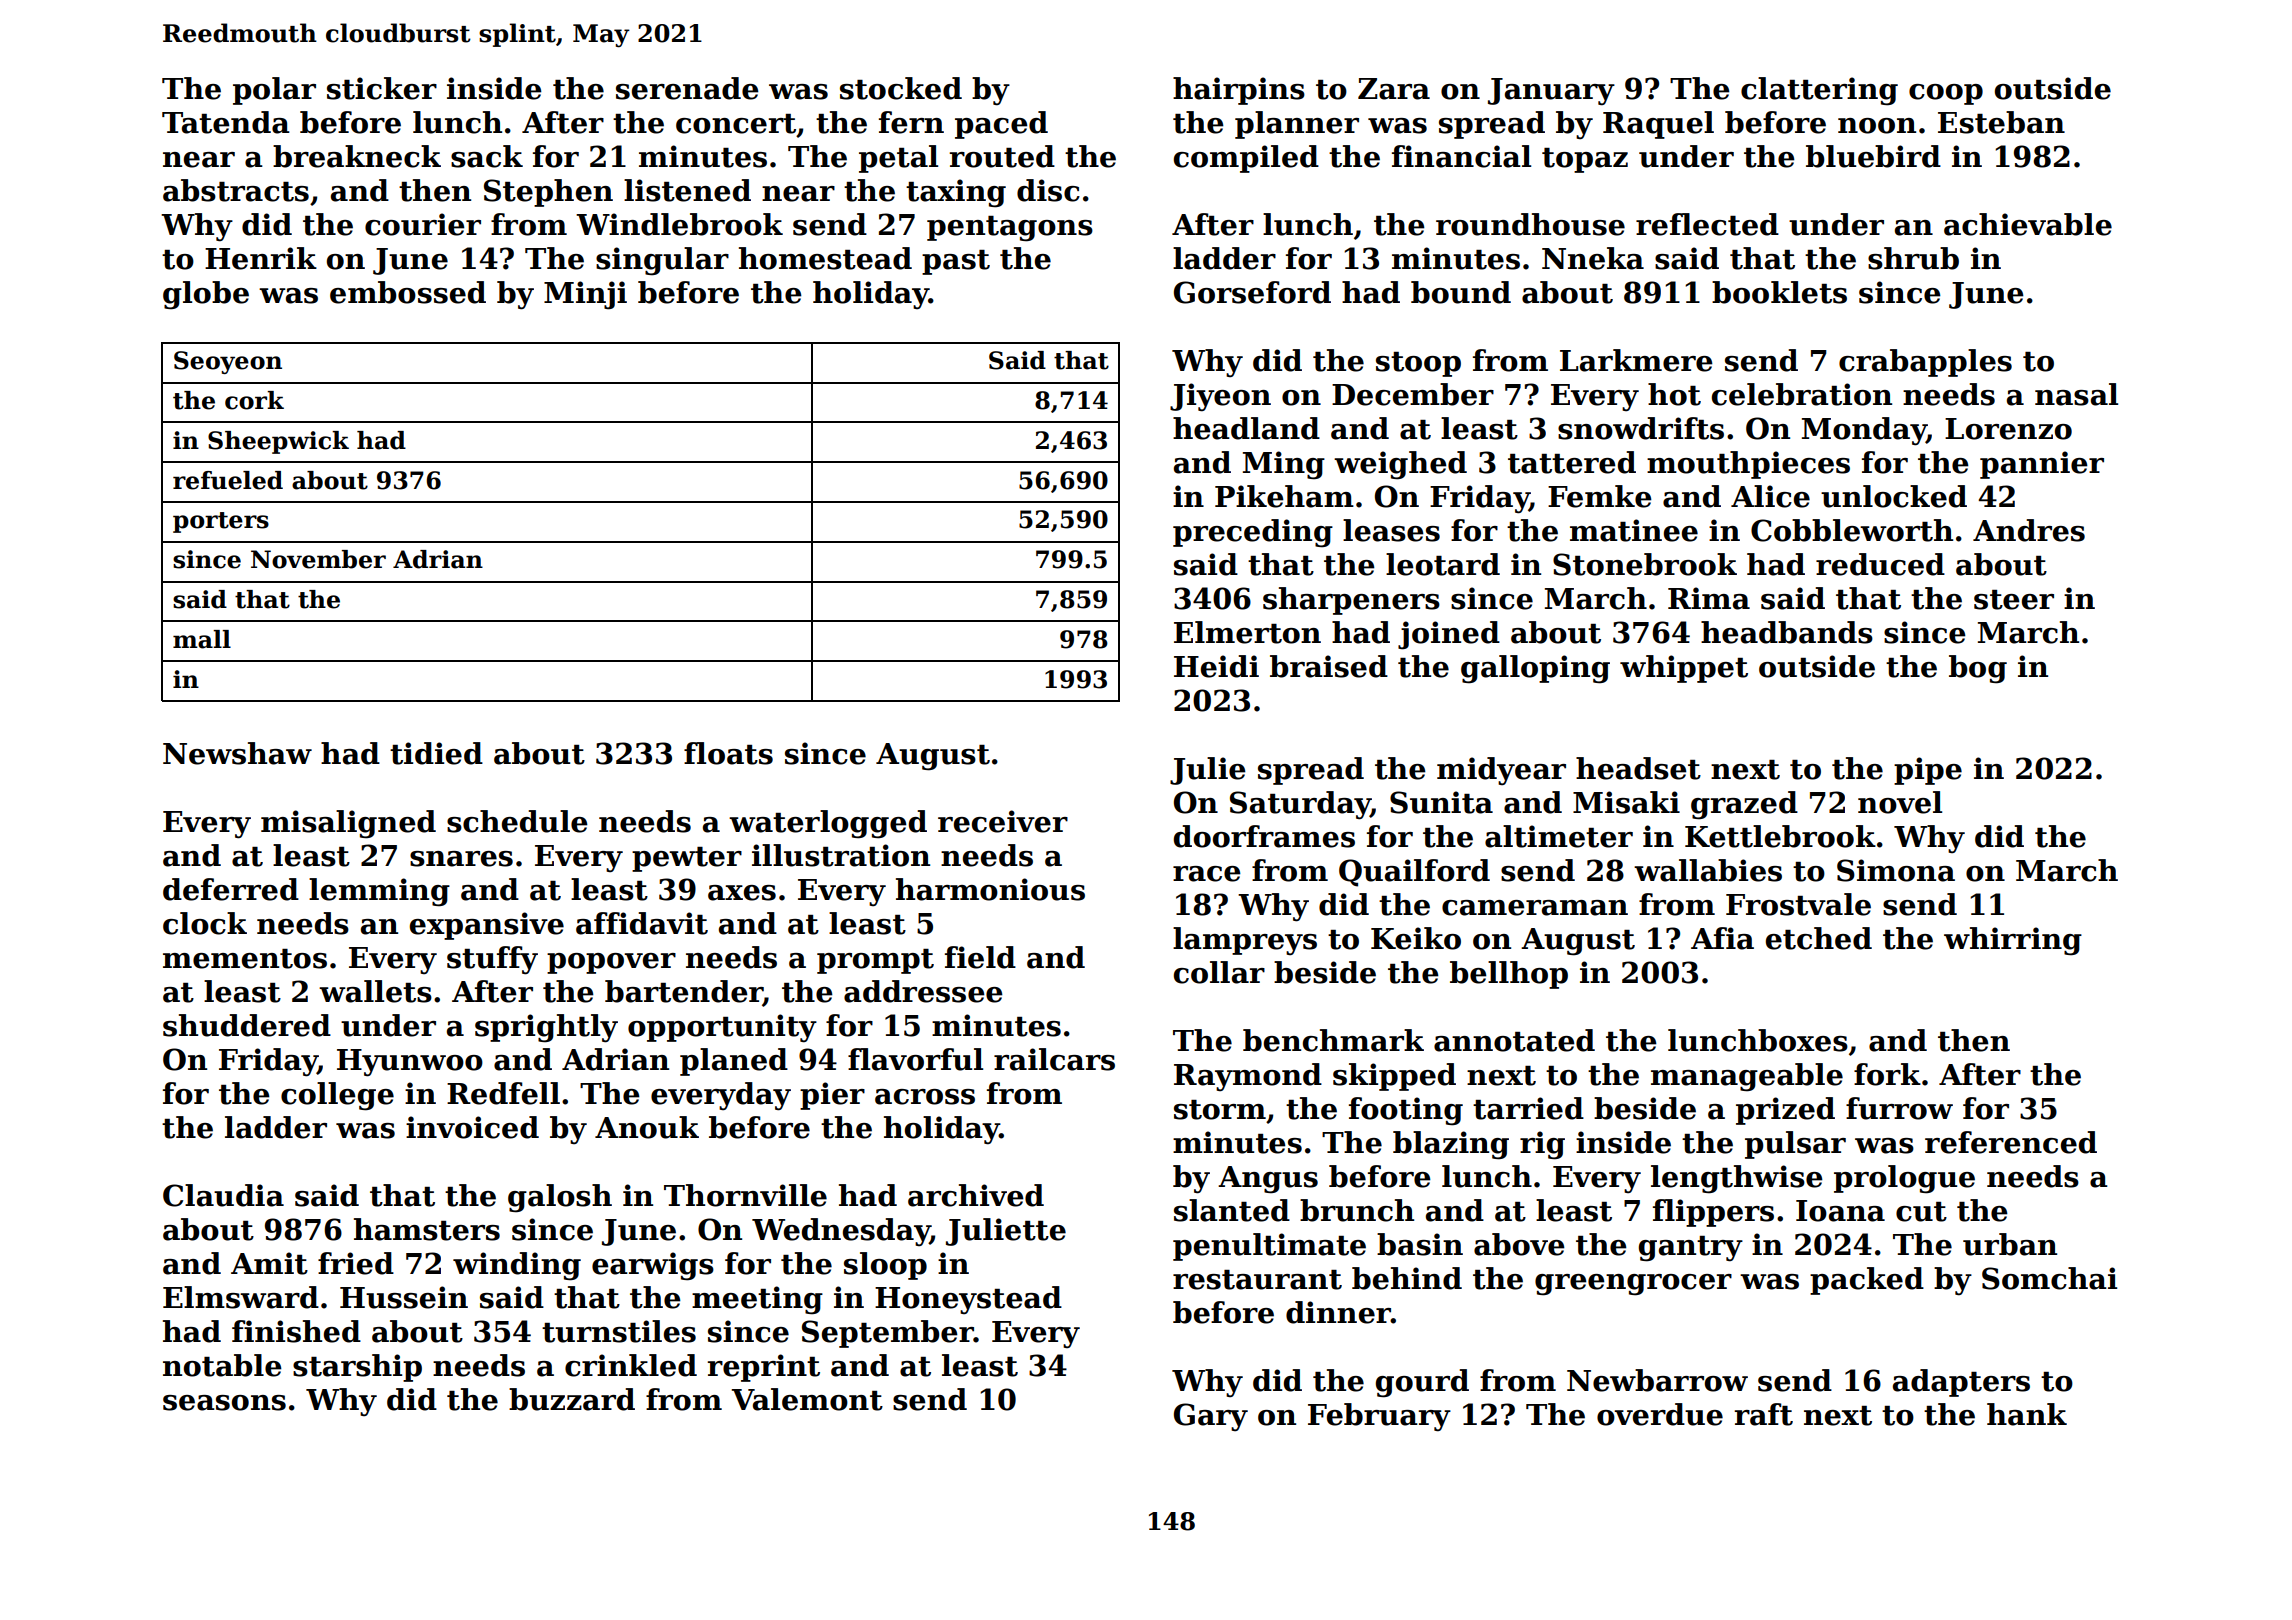 This document has height=1620, width=2292. What do you see at coordinates (1819, 91) in the document?
I see `clattering` at bounding box center [1819, 91].
